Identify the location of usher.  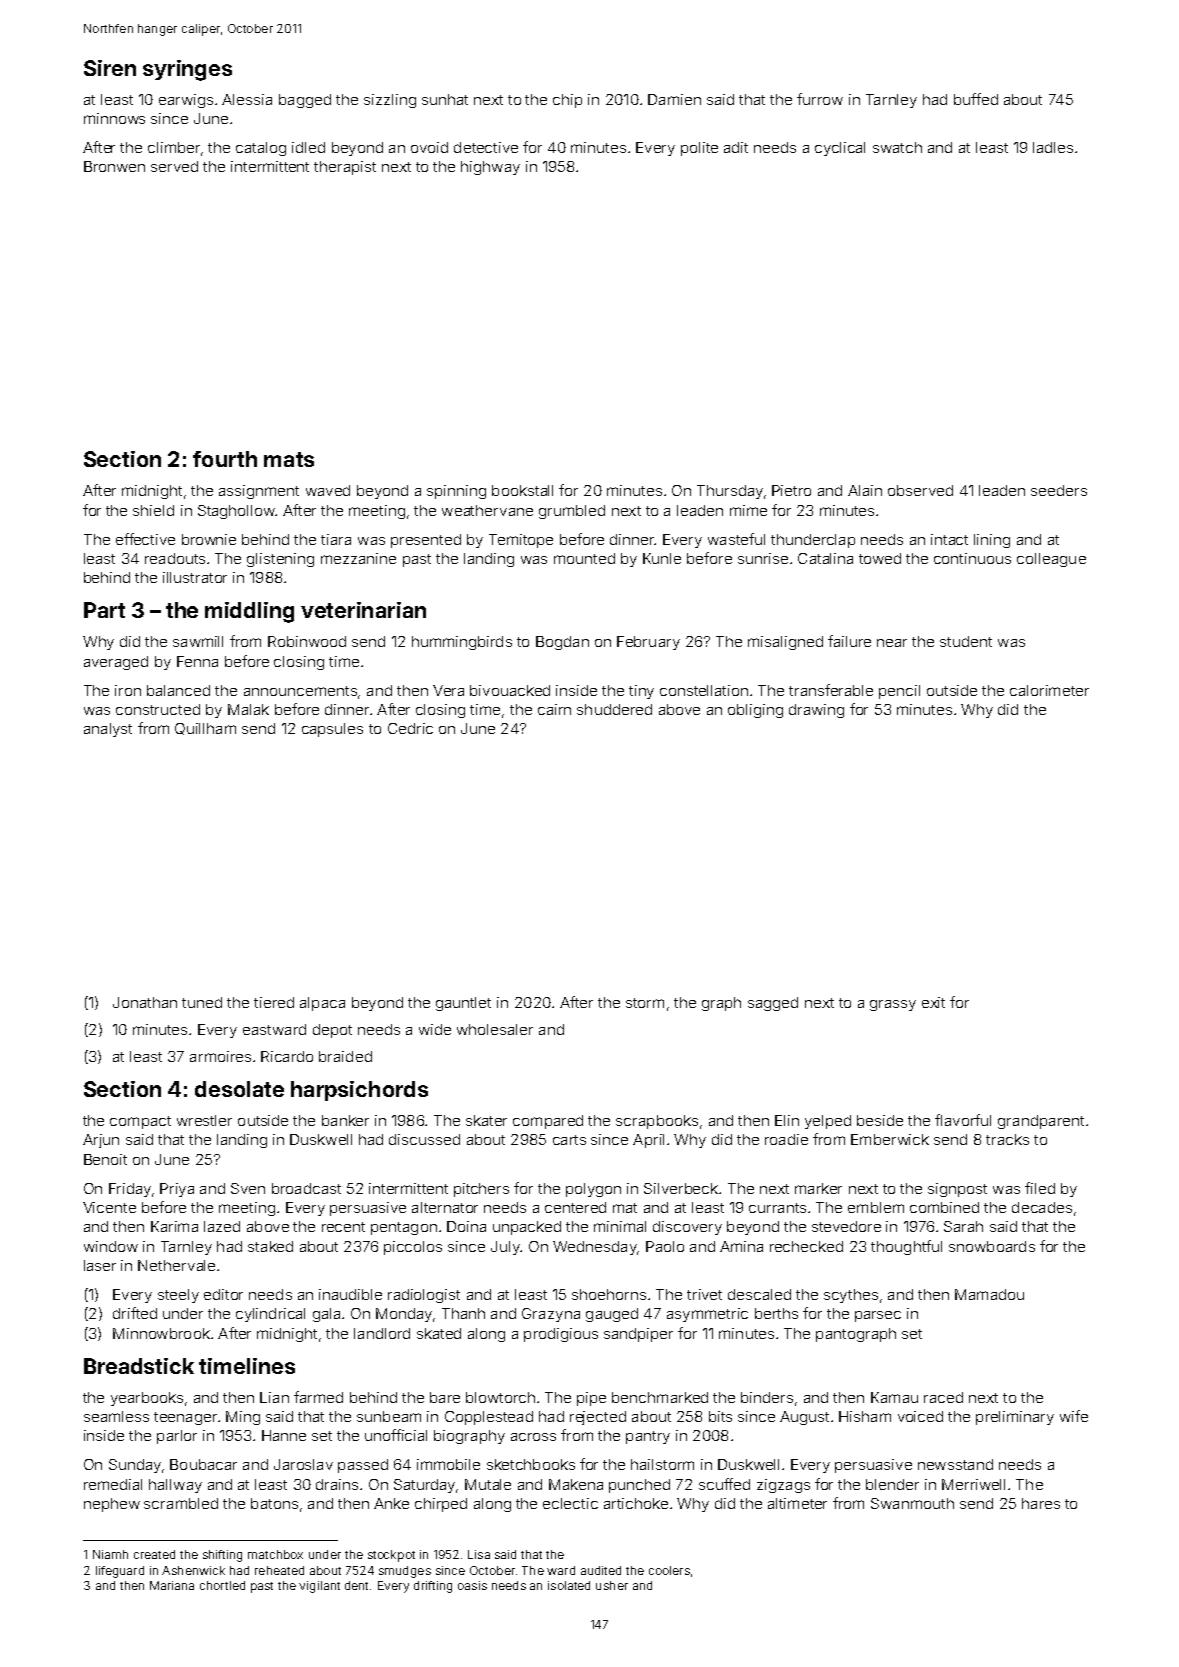
(612, 1585).
